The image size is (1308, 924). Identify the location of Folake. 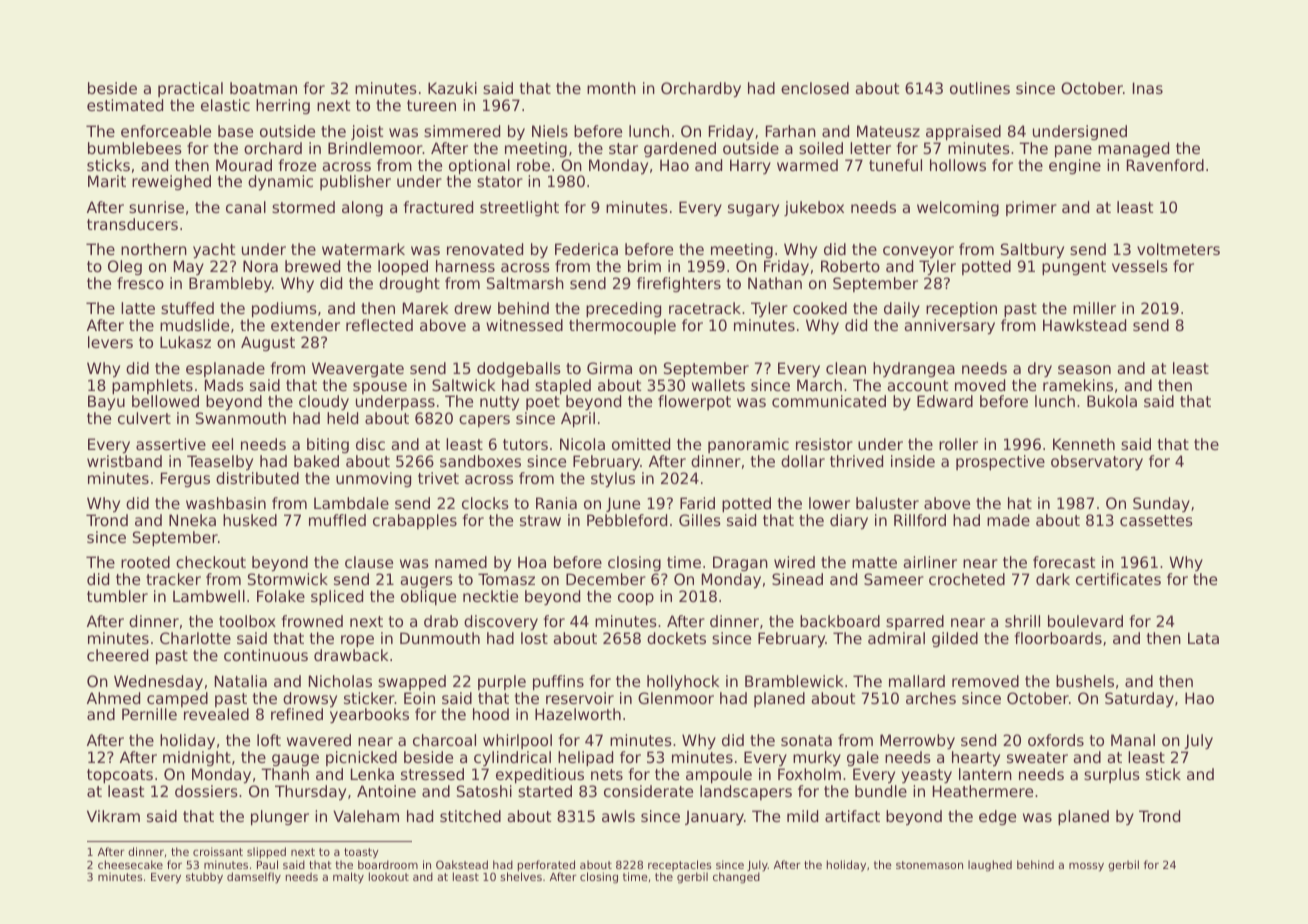
(281, 596).
